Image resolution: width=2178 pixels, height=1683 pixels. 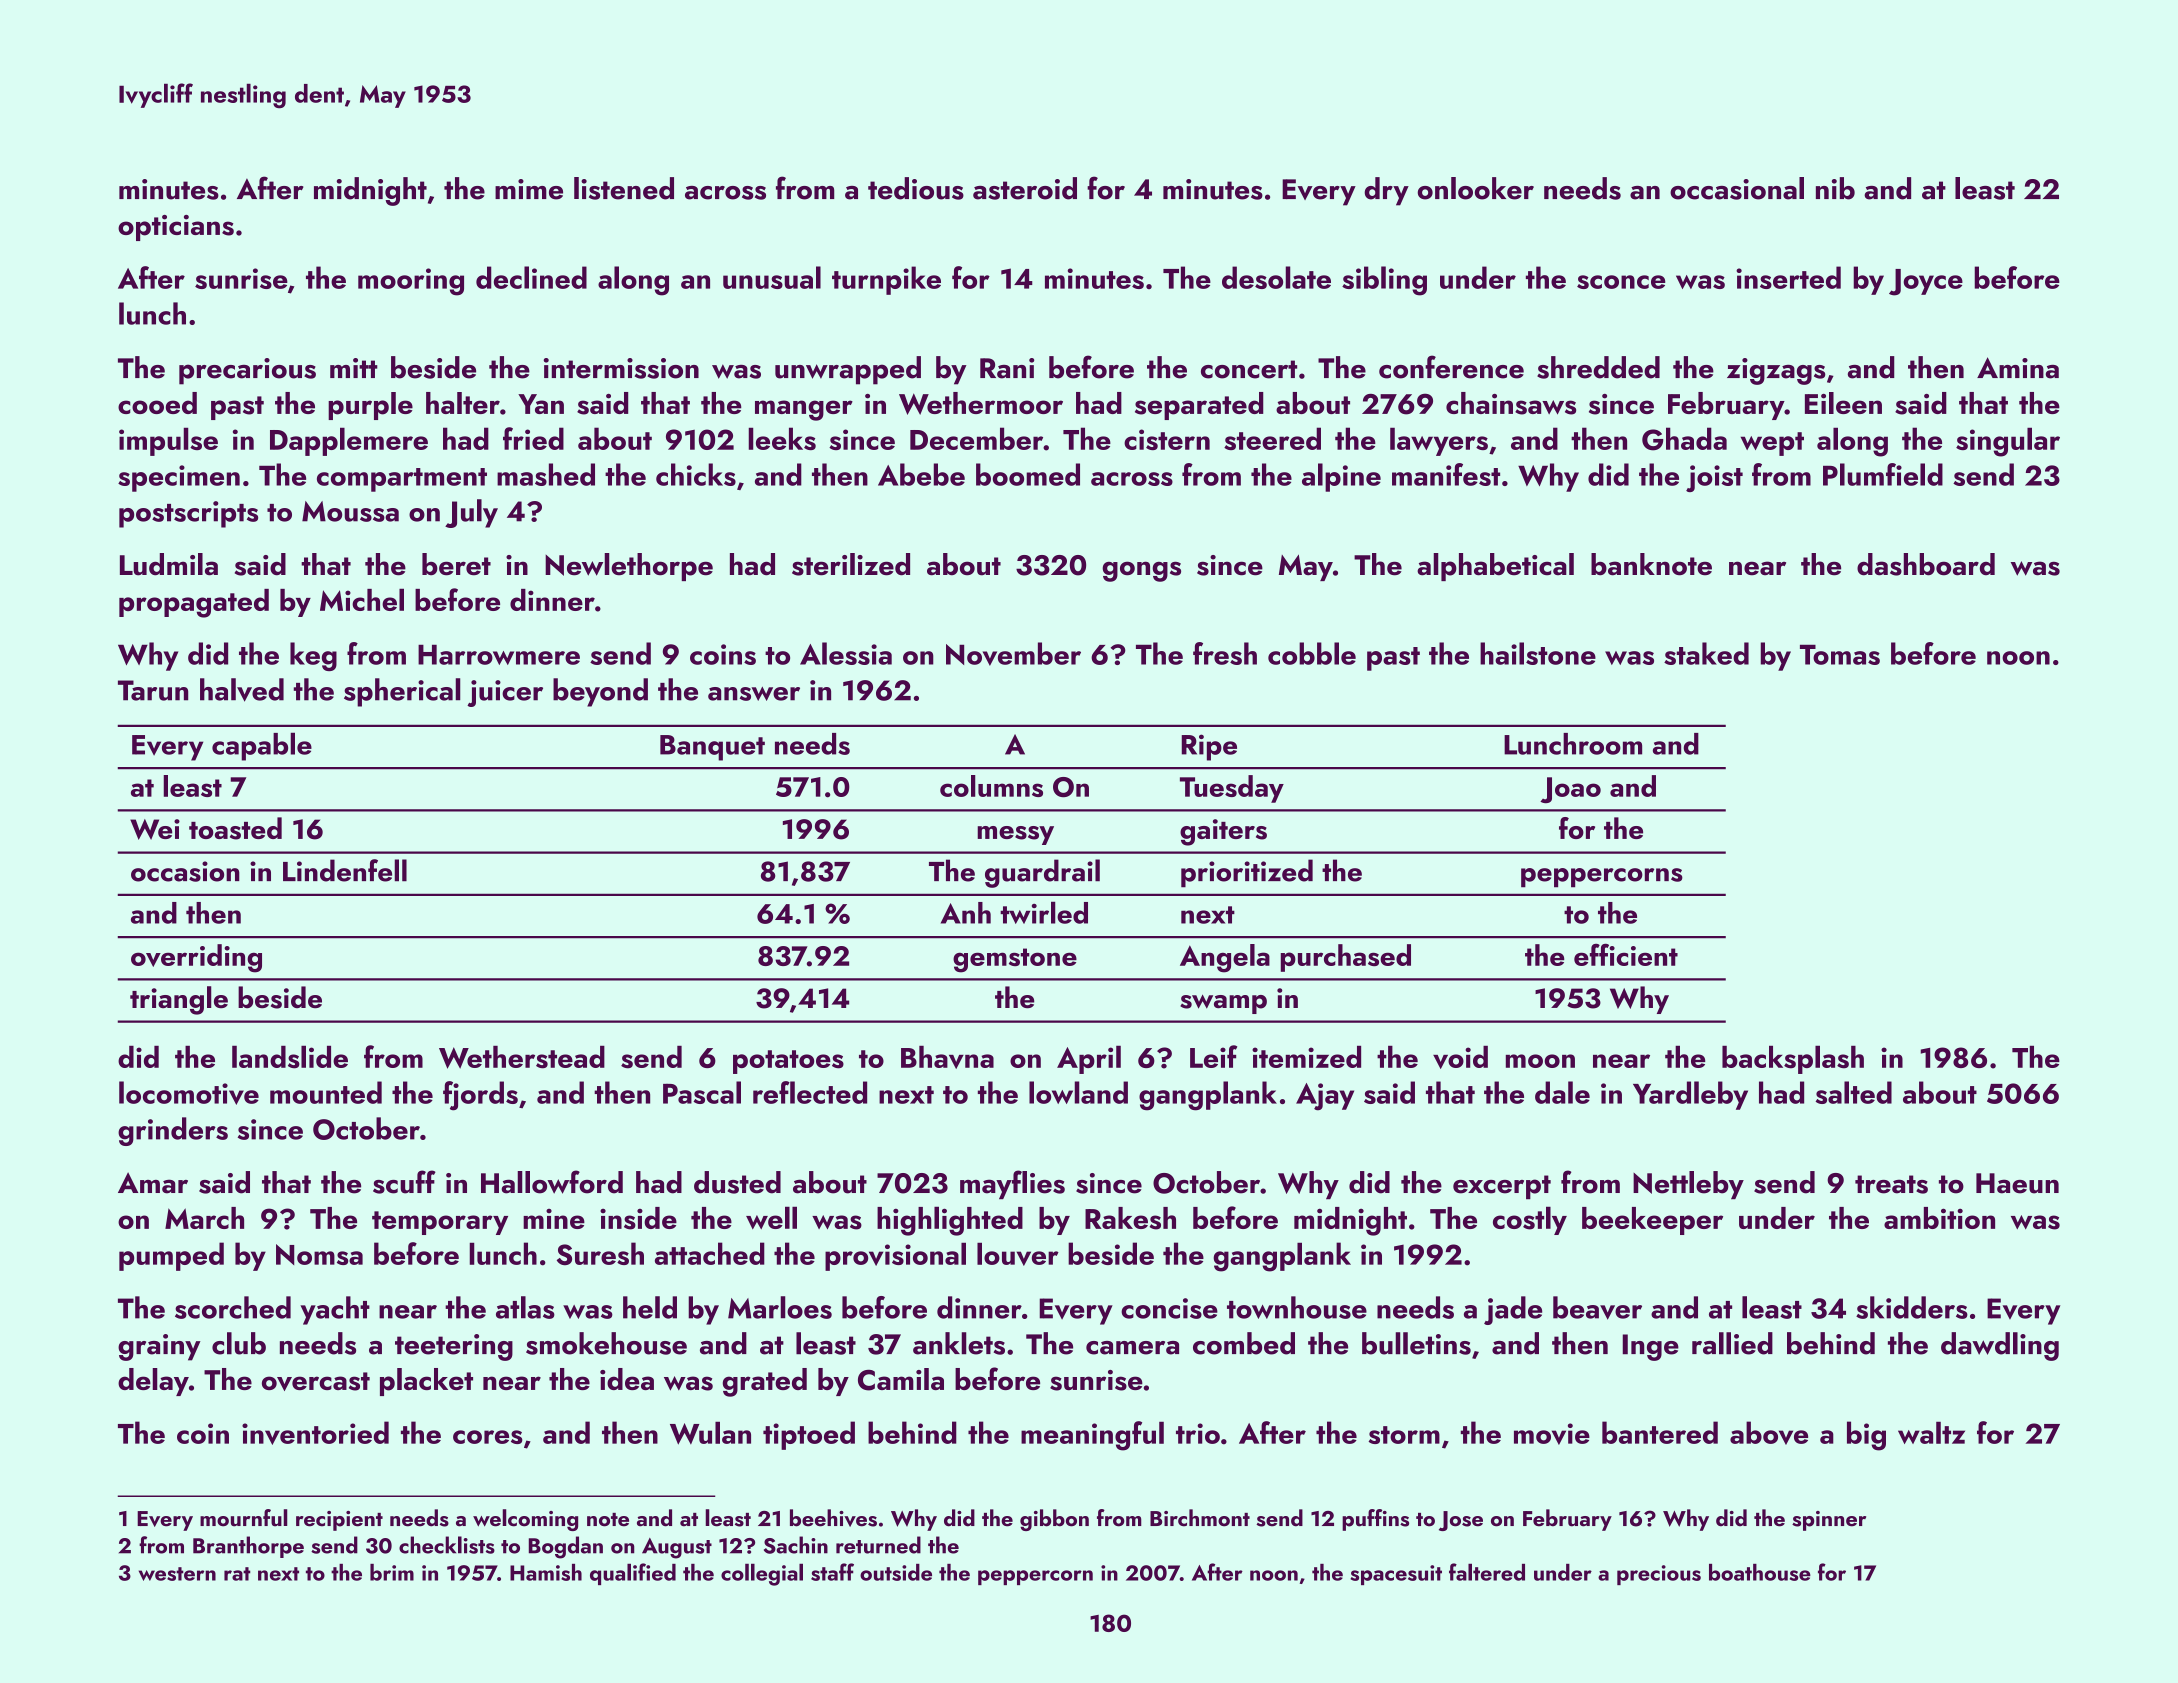 What do you see at coordinates (168, 441) in the image?
I see `impulse` at bounding box center [168, 441].
